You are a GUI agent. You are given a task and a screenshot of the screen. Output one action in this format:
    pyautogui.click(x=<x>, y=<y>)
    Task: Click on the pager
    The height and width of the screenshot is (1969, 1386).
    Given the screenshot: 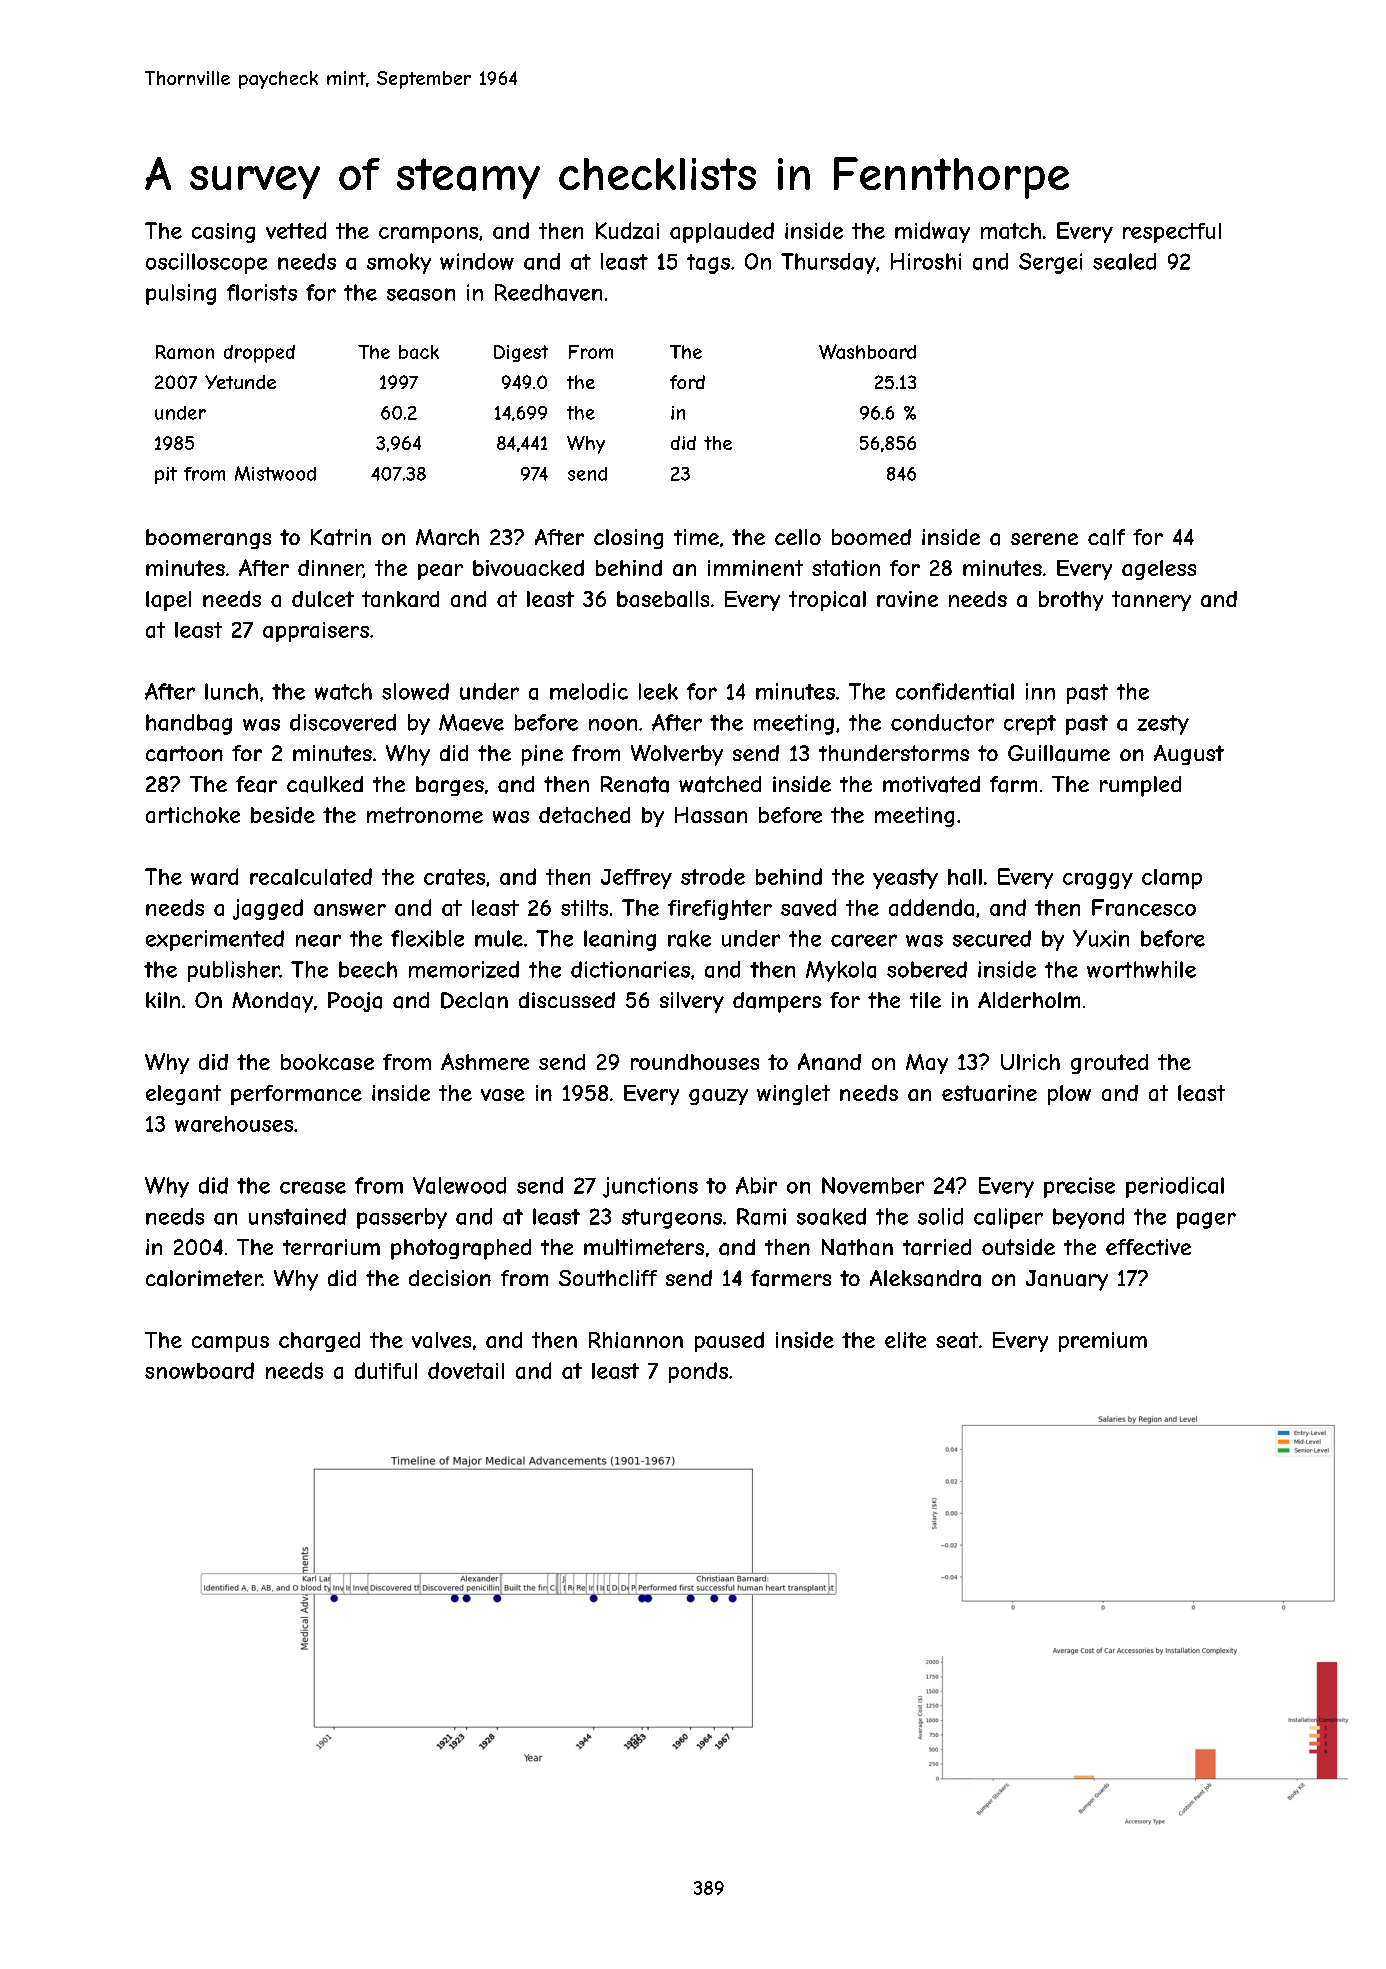 What is the action you would take?
    pyautogui.click(x=1206, y=1220)
